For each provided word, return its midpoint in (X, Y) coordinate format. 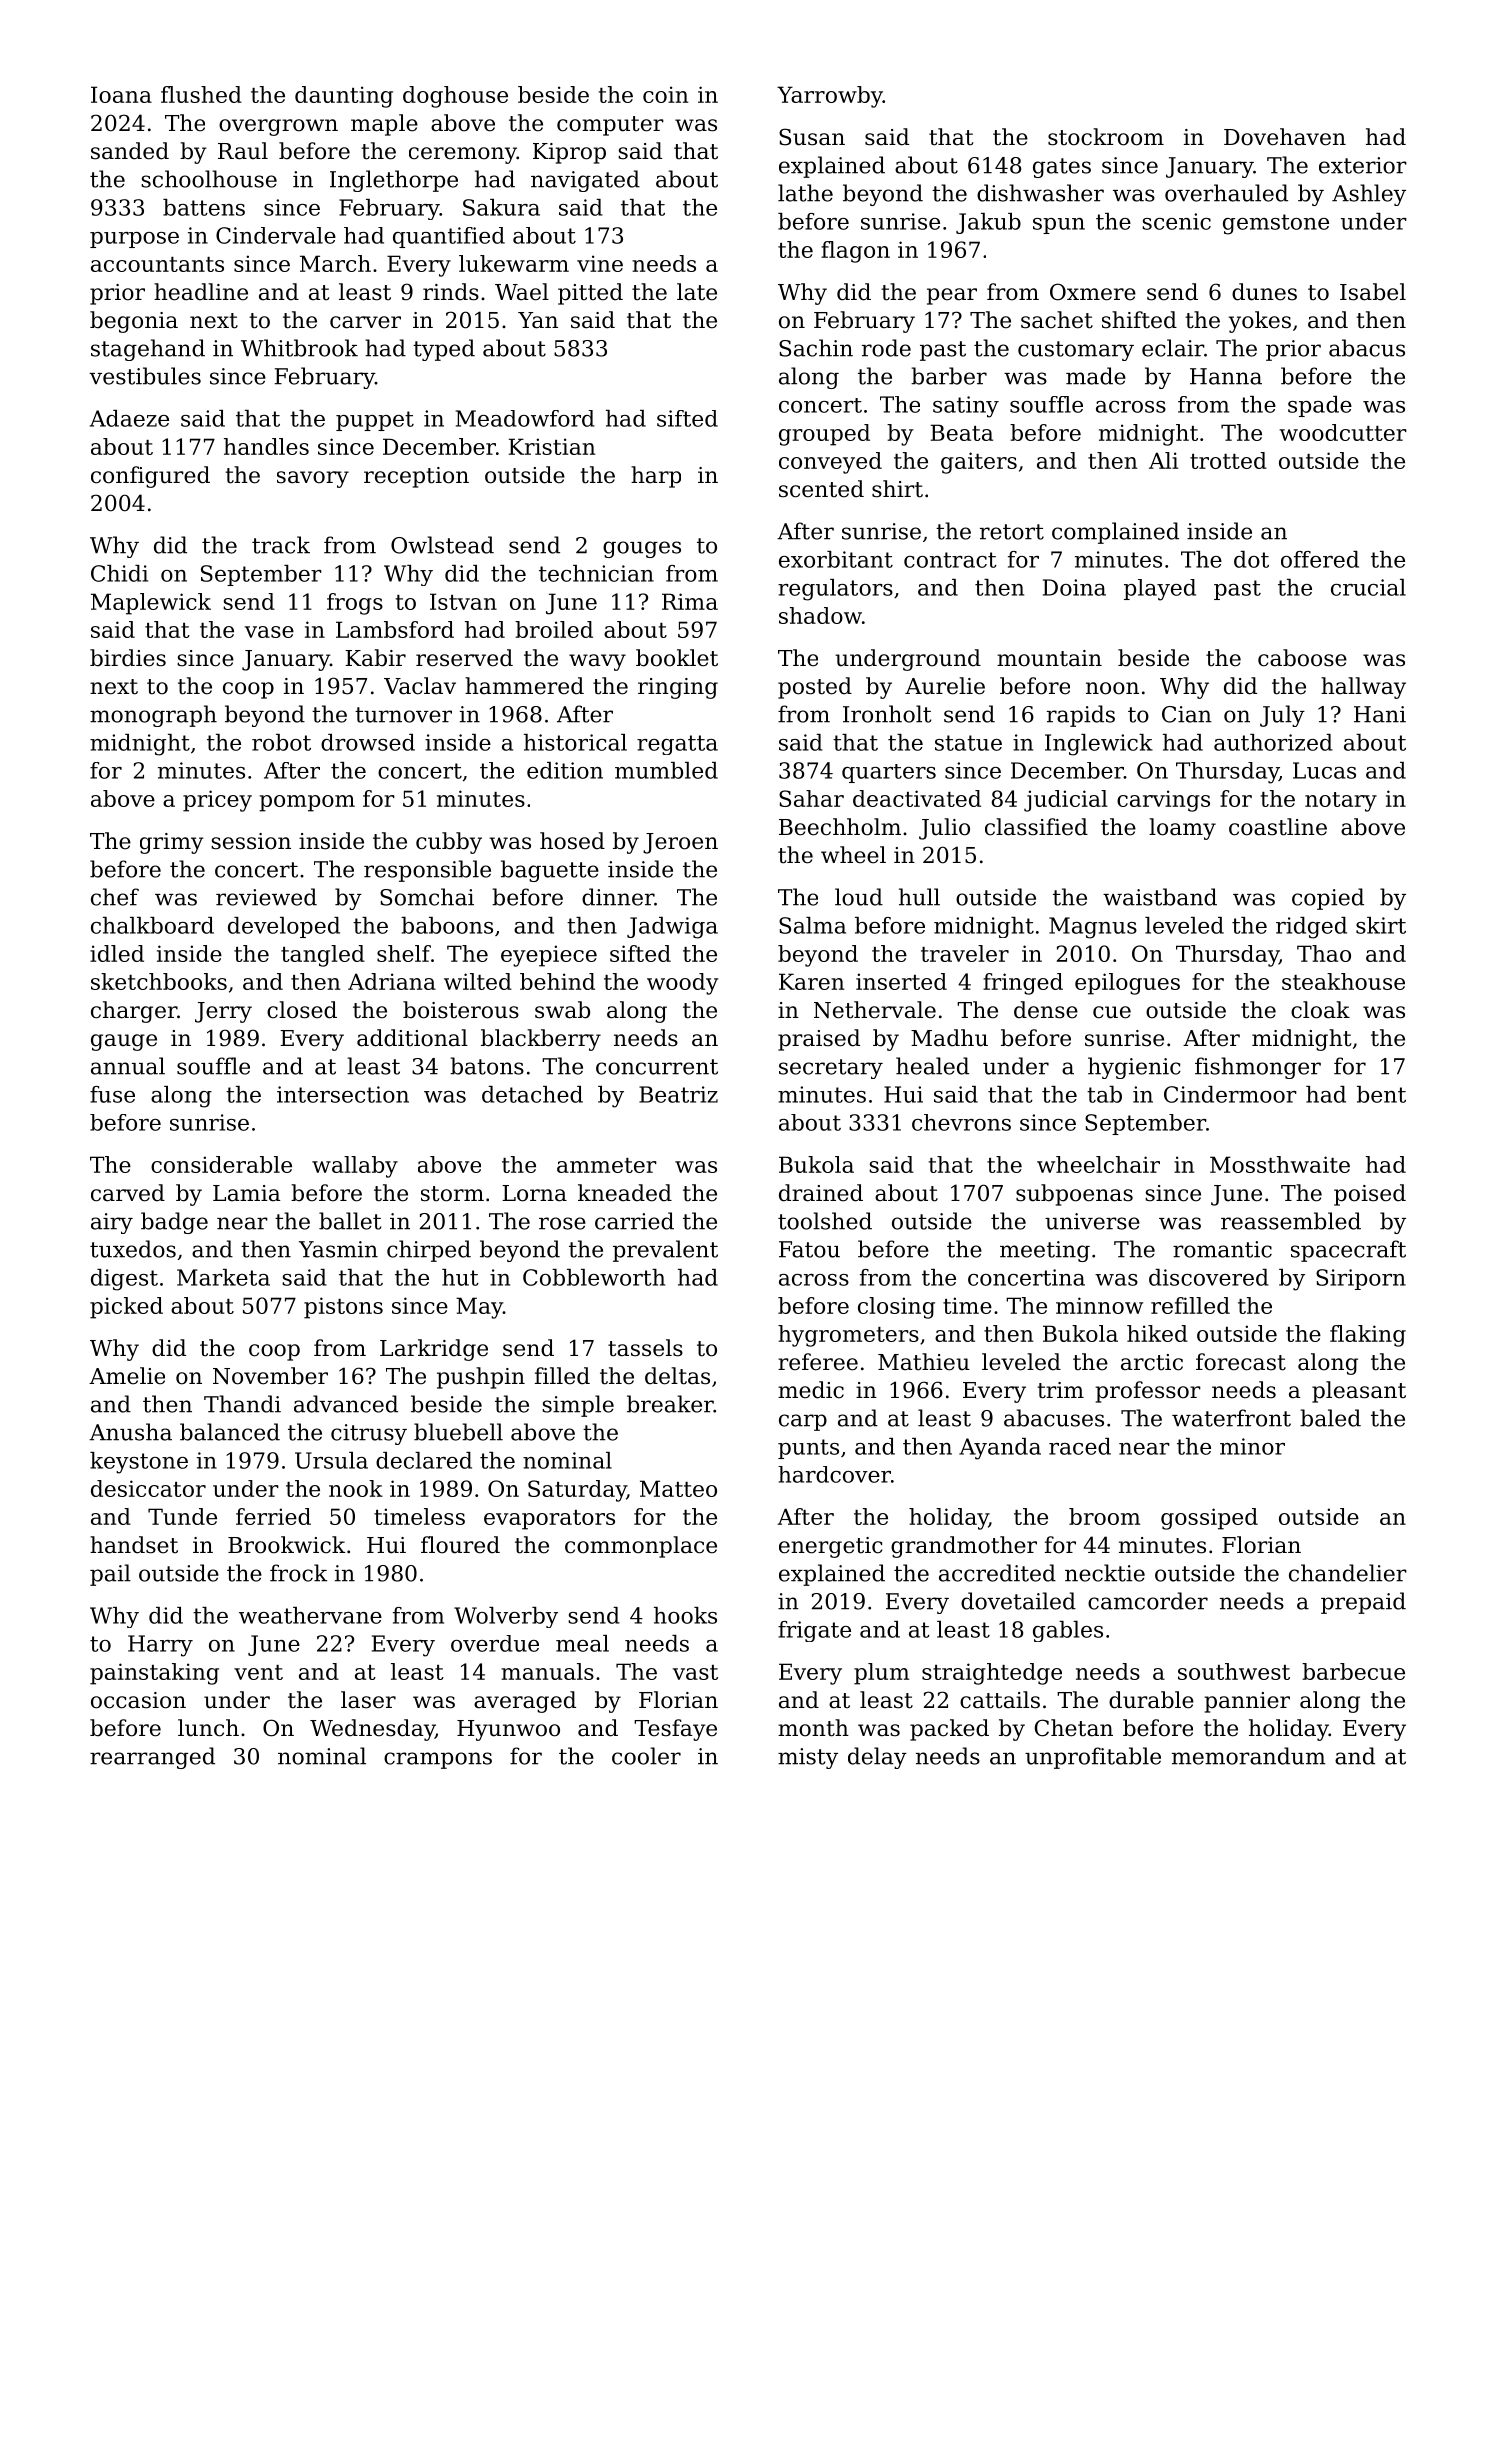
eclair (1173, 348)
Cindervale (276, 235)
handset (134, 1545)
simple (578, 1406)
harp (656, 477)
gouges (642, 549)
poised (1370, 1195)
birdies (128, 658)
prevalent (665, 1251)
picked (126, 1308)
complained (1115, 533)
